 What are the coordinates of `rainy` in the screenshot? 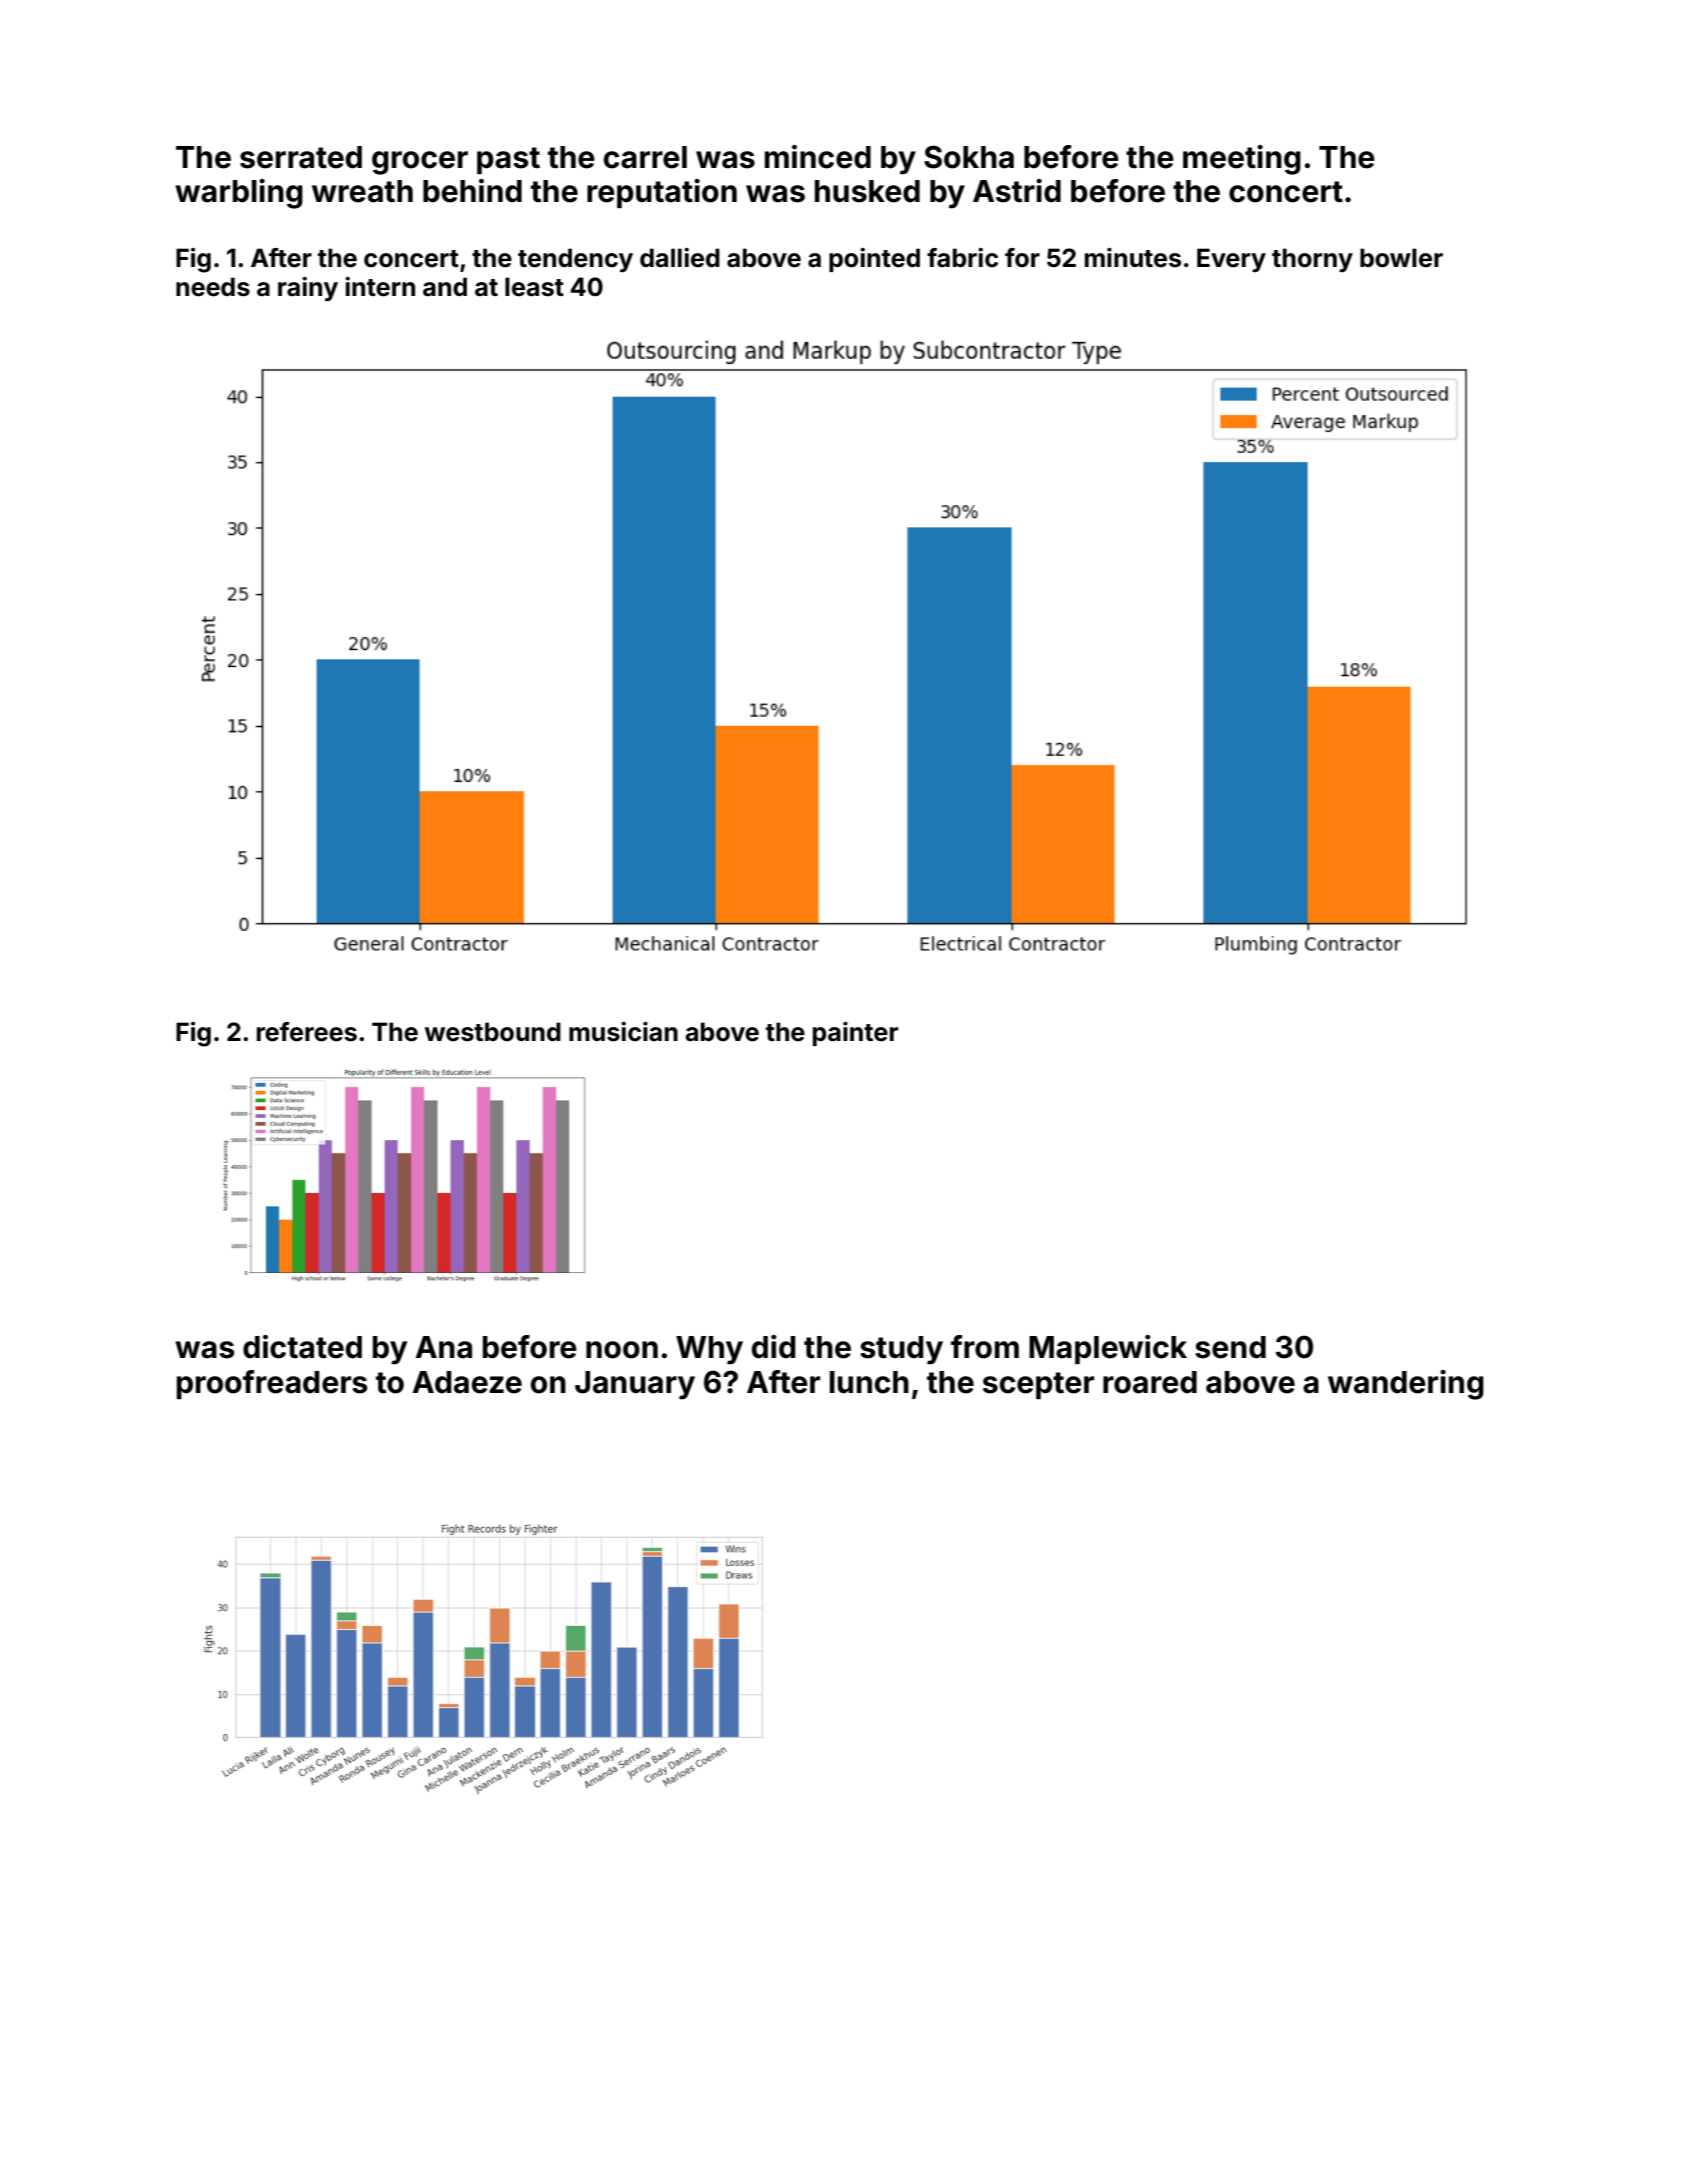 It's located at (308, 289).
